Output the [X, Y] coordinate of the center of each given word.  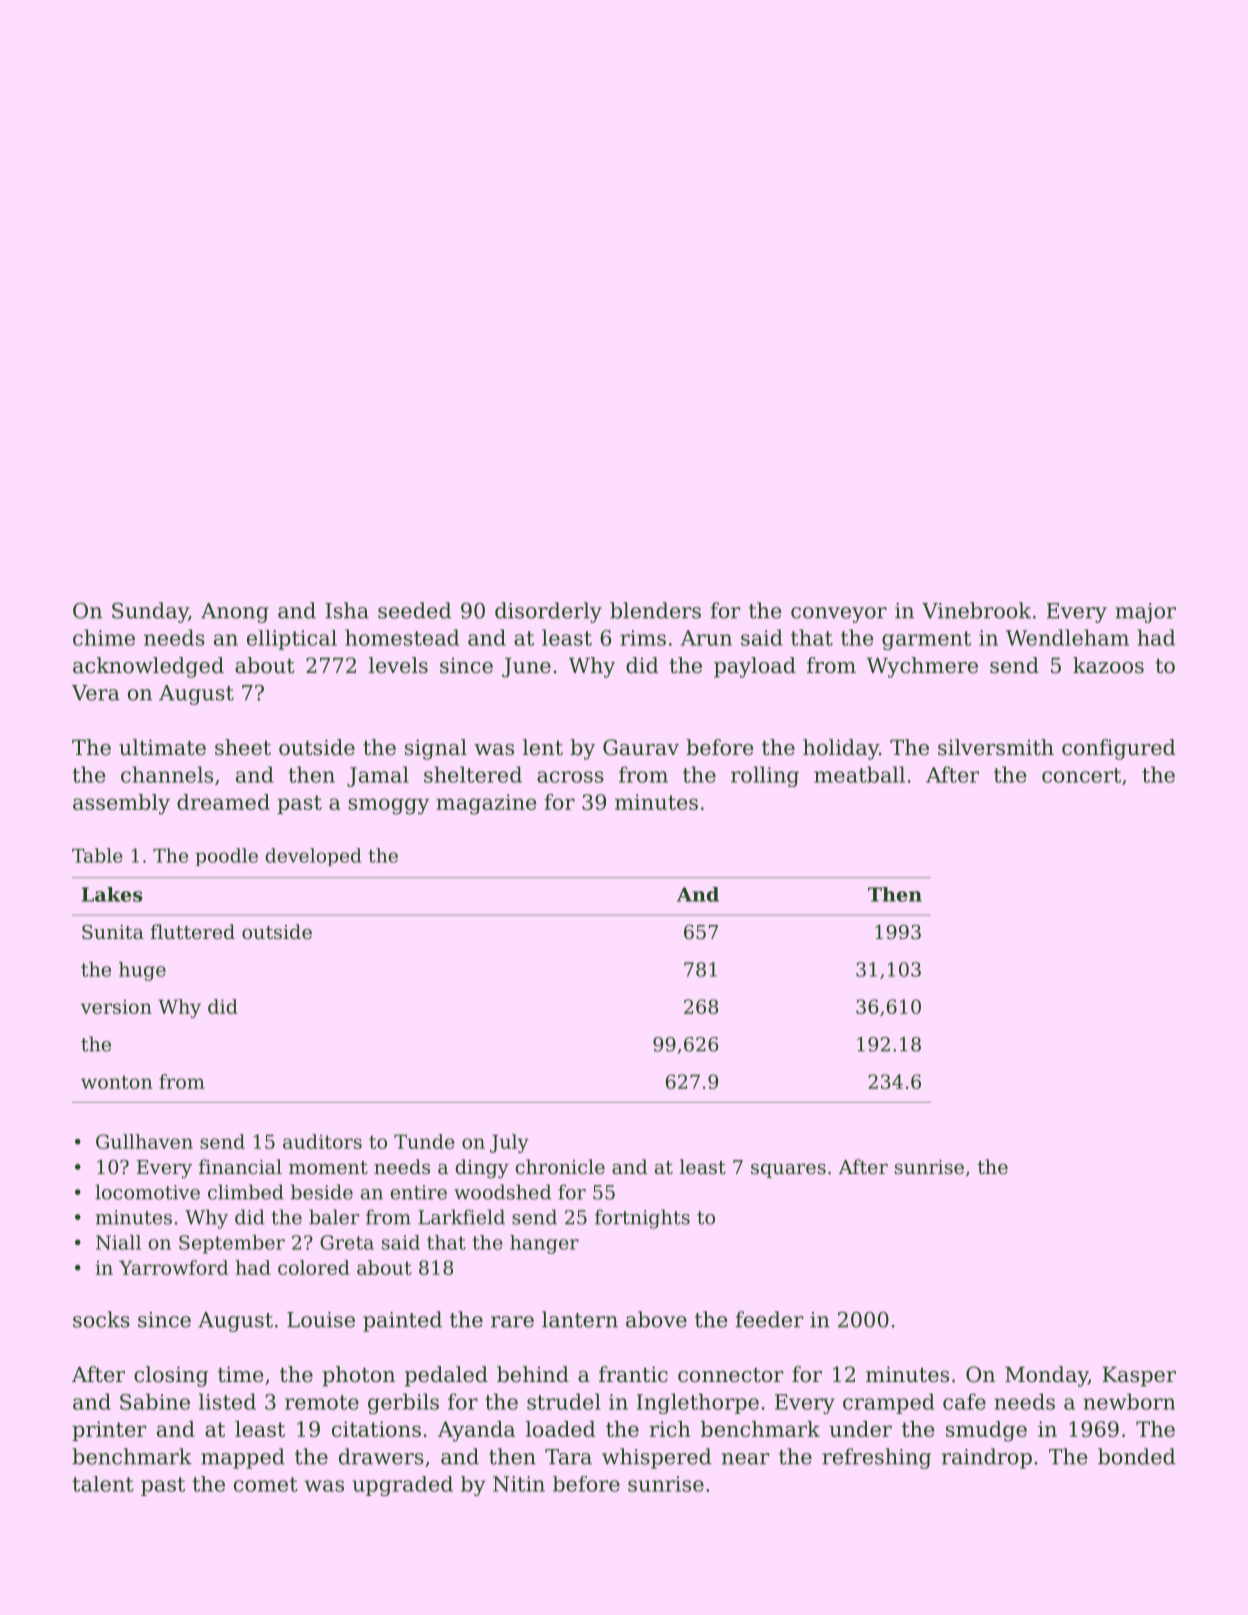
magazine [486, 804]
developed [313, 857]
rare [512, 1322]
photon [358, 1376]
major [1145, 613]
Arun [706, 638]
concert [1081, 775]
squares [788, 1171]
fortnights [642, 1219]
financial [240, 1166]
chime [104, 637]
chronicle [560, 1166]
